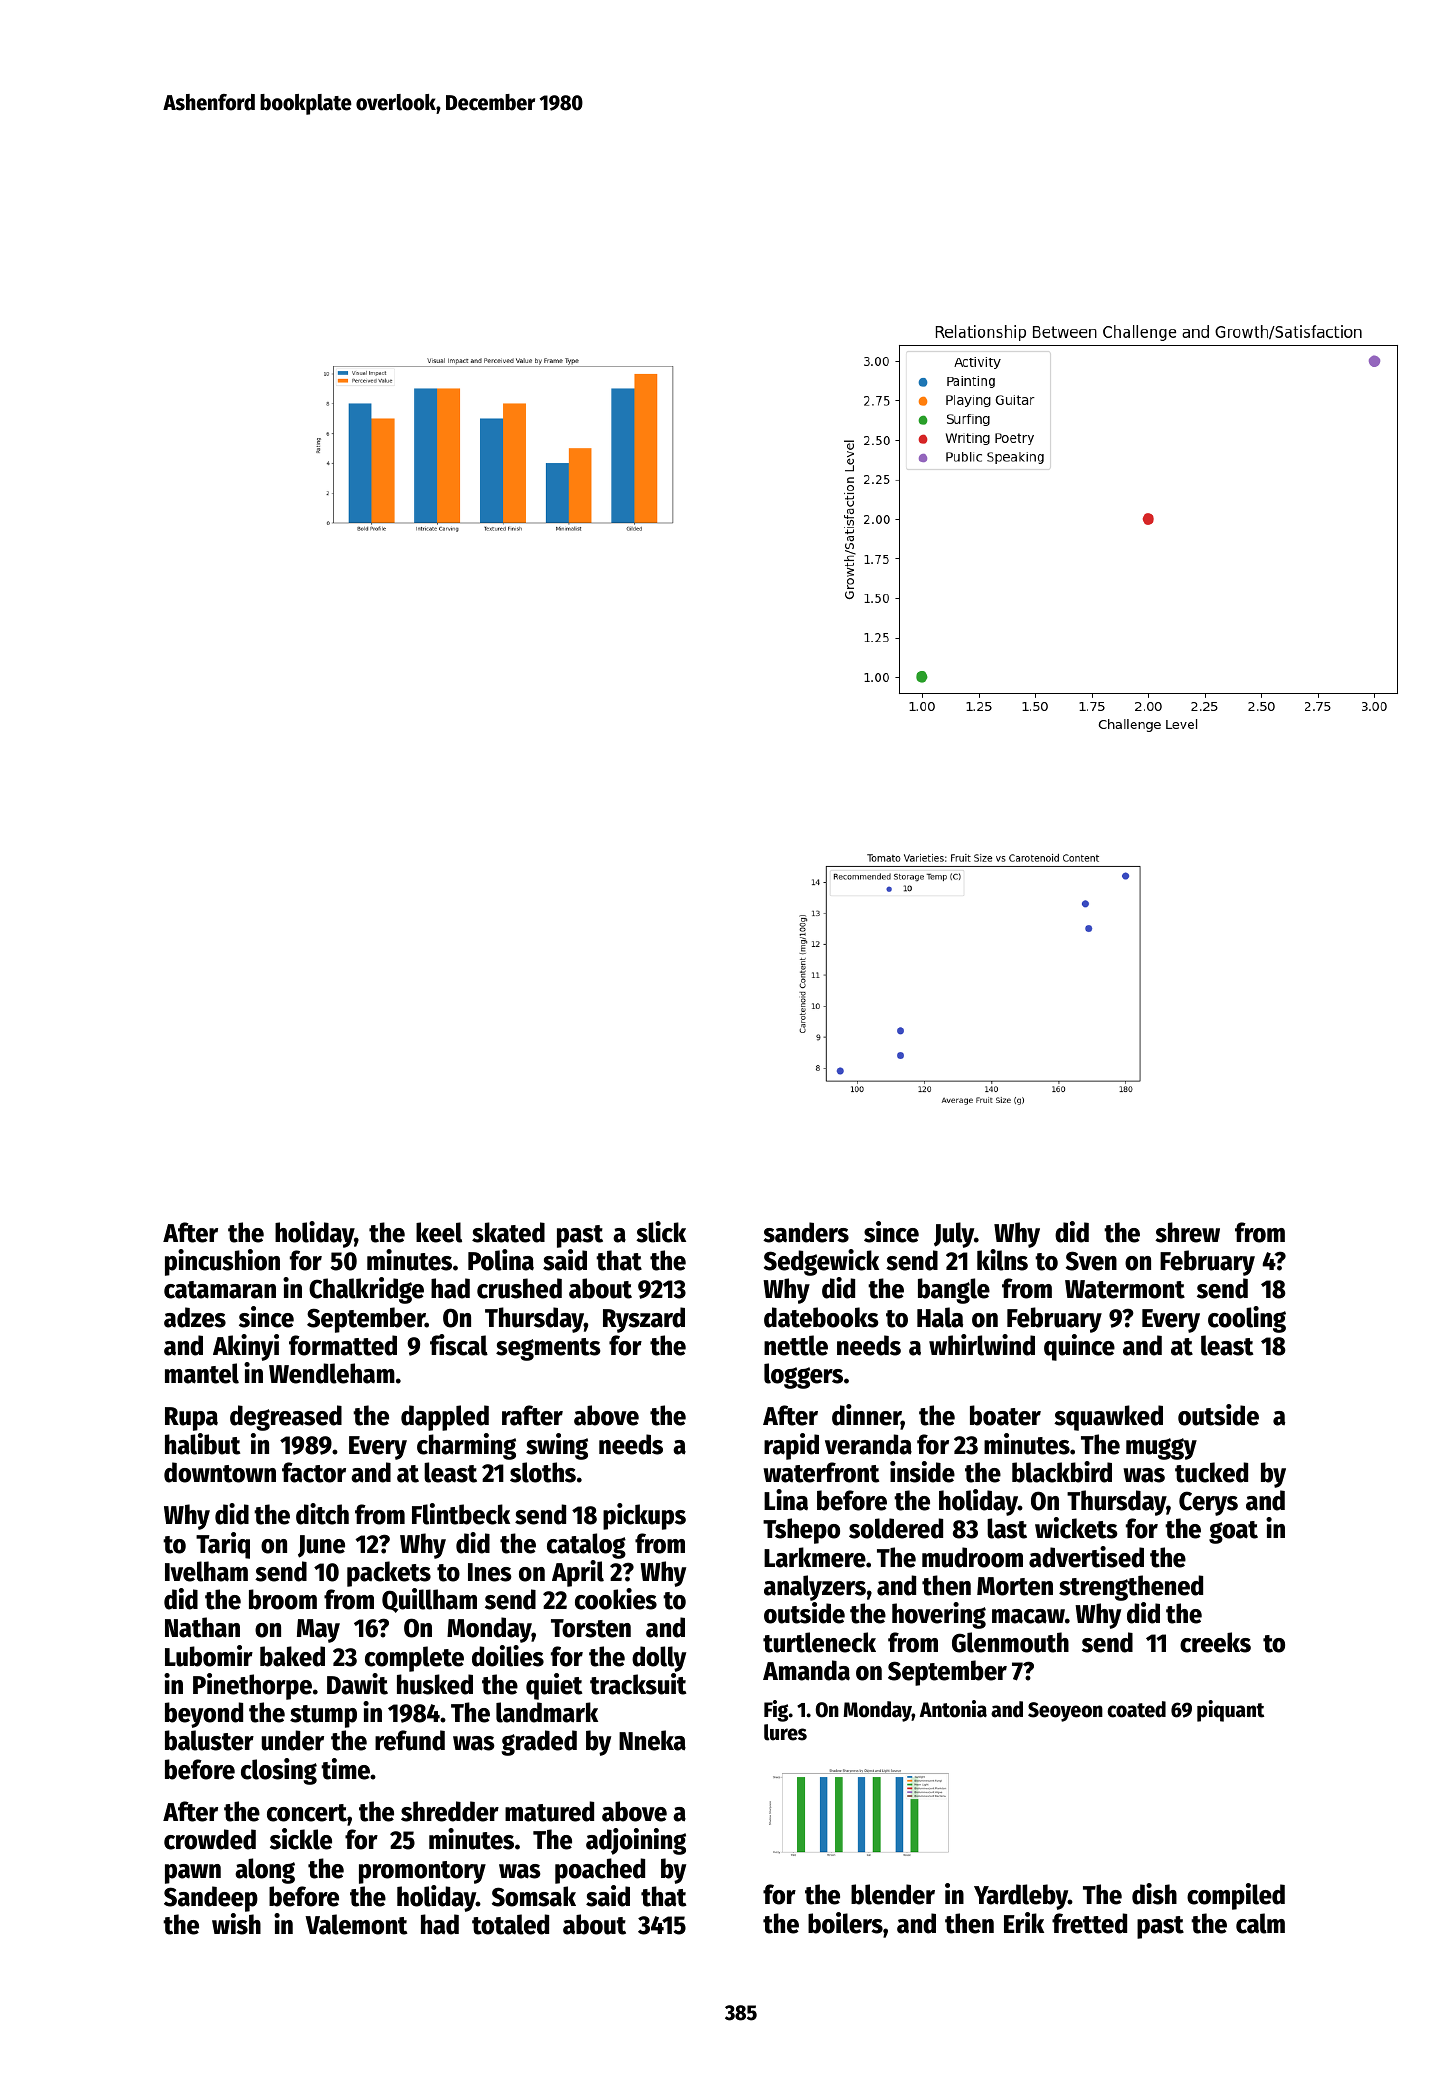 This screenshot has width=1450, height=2100. What do you see at coordinates (1187, 1232) in the screenshot?
I see `shrew` at bounding box center [1187, 1232].
